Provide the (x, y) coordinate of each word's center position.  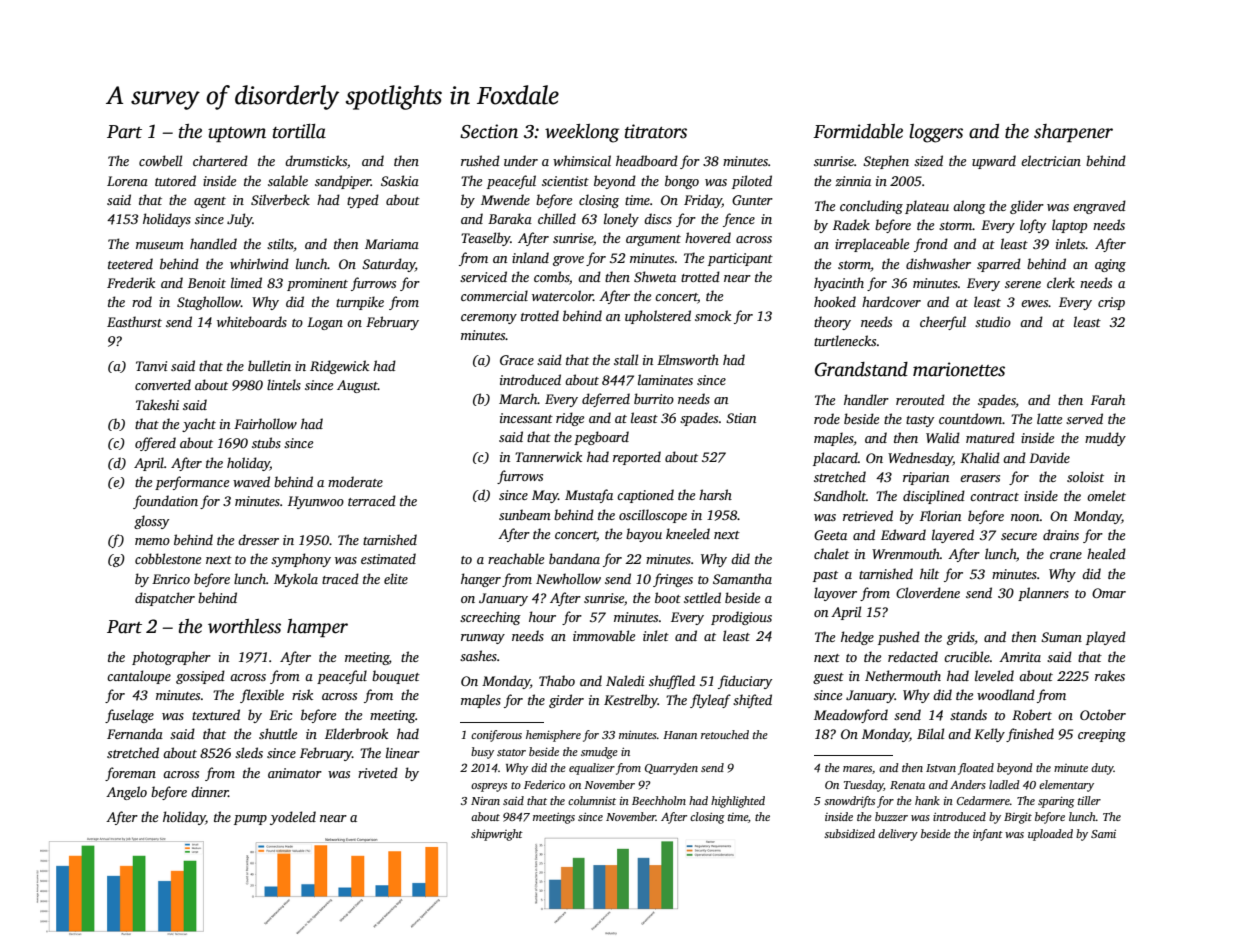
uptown (237, 134)
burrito (654, 398)
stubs (266, 442)
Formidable (858, 131)
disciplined (934, 497)
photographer (171, 658)
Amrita (1020, 657)
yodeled (293, 818)
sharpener (1073, 133)
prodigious (741, 618)
